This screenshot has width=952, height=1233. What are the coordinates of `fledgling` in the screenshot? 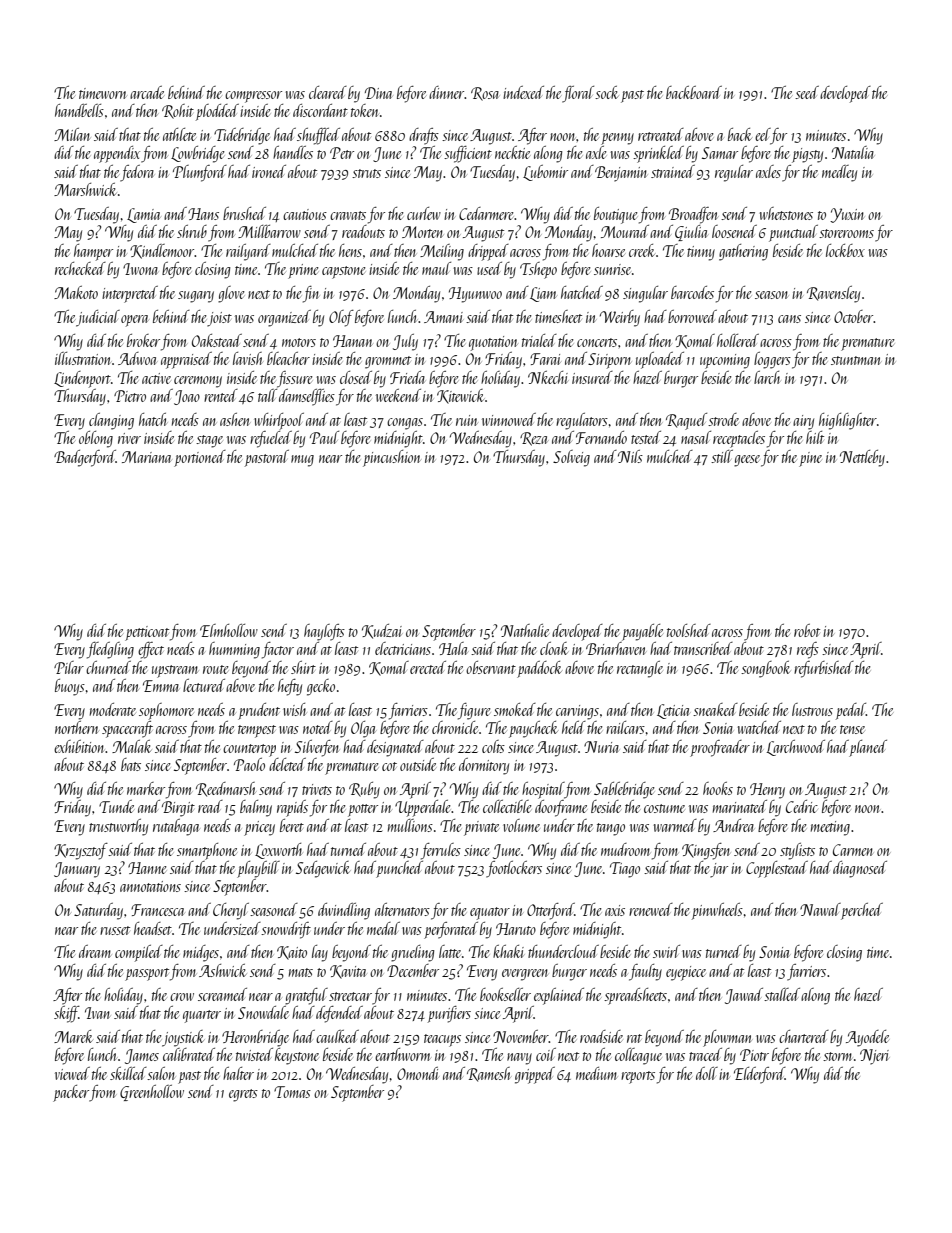 It's located at (110, 650).
